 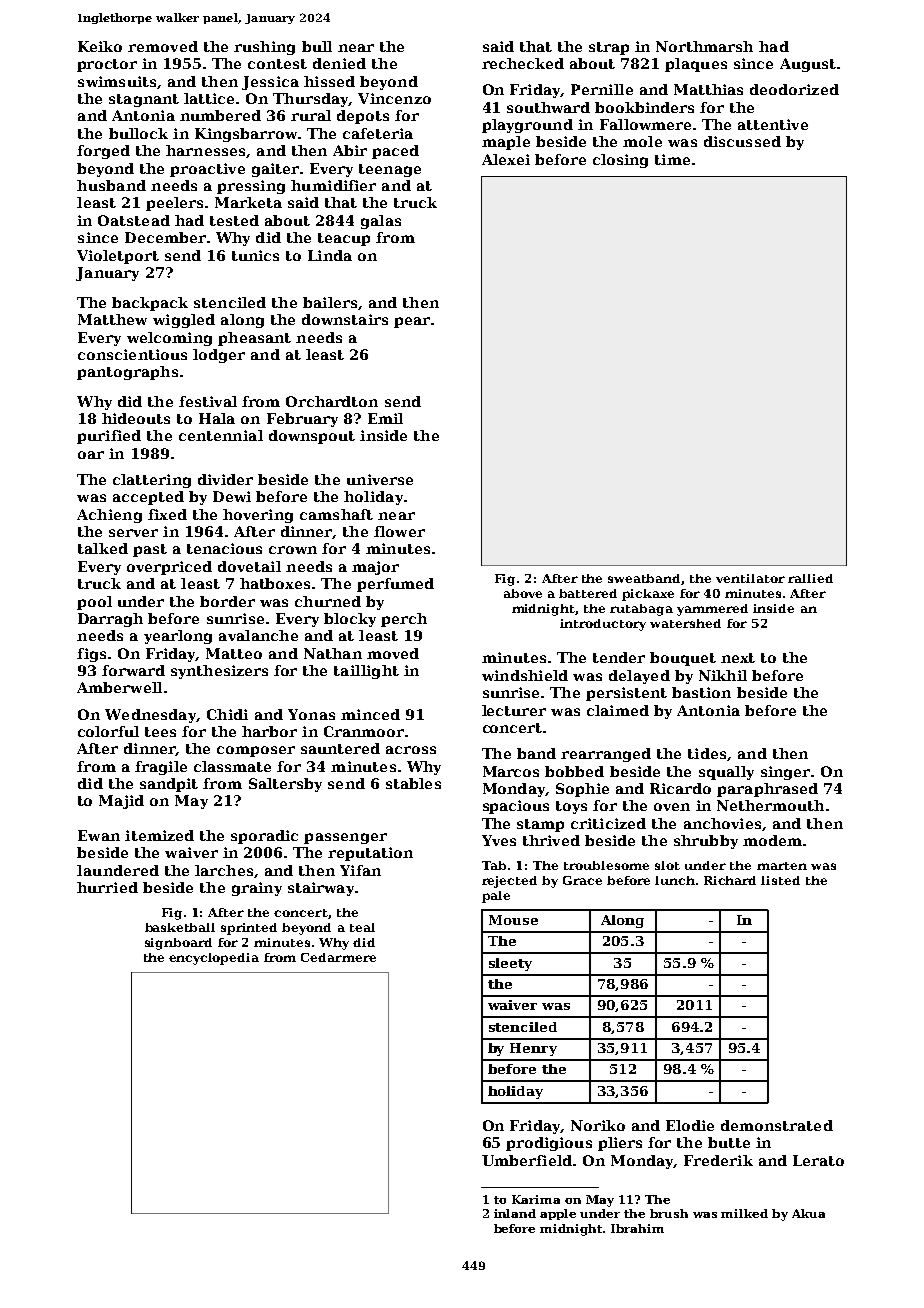 I want to click on Emil, so click(x=385, y=418).
